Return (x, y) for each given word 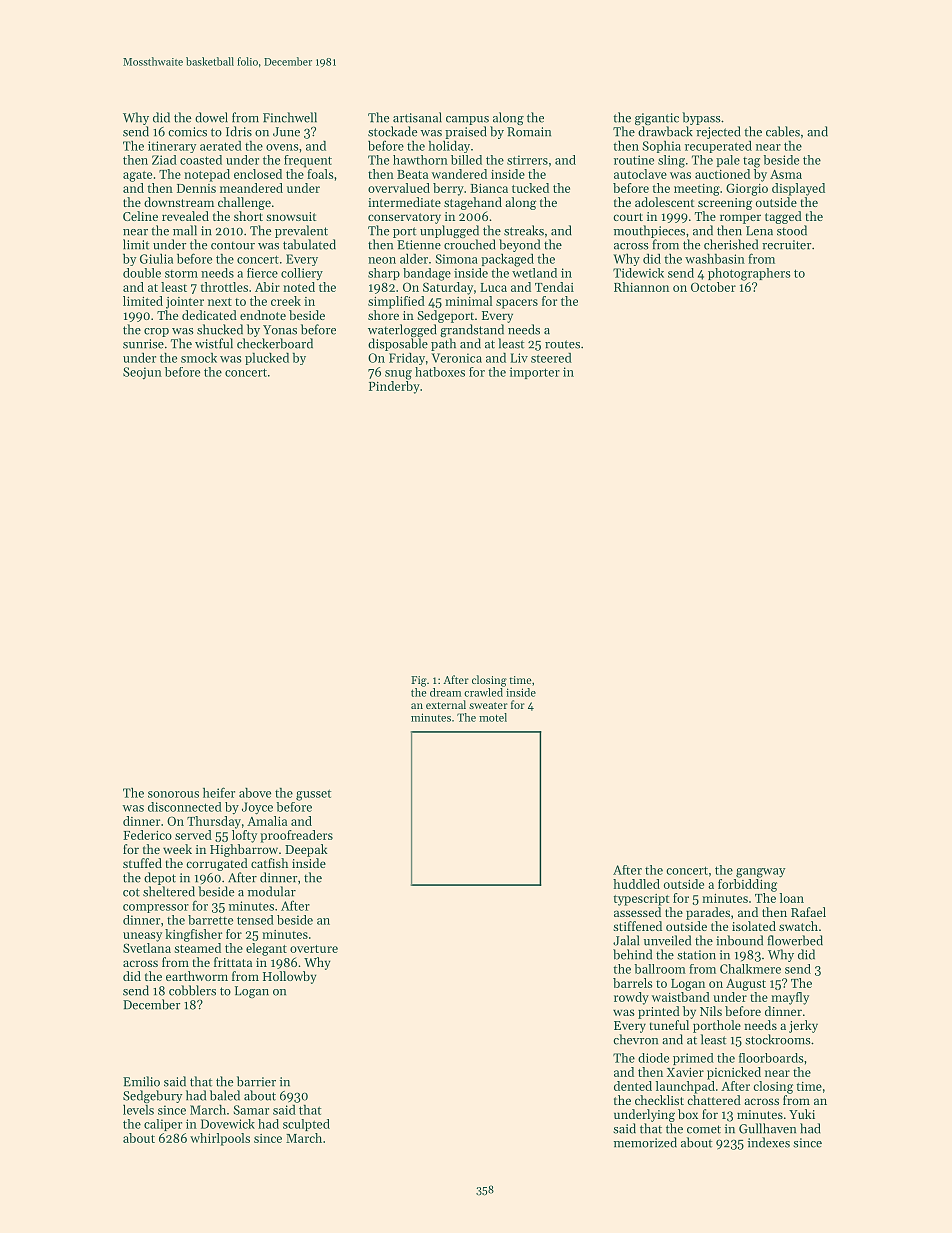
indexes (769, 1142)
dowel (211, 117)
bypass (701, 118)
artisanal (417, 117)
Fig (419, 681)
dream (445, 692)
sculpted (306, 1125)
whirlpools (220, 1139)
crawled (483, 692)
